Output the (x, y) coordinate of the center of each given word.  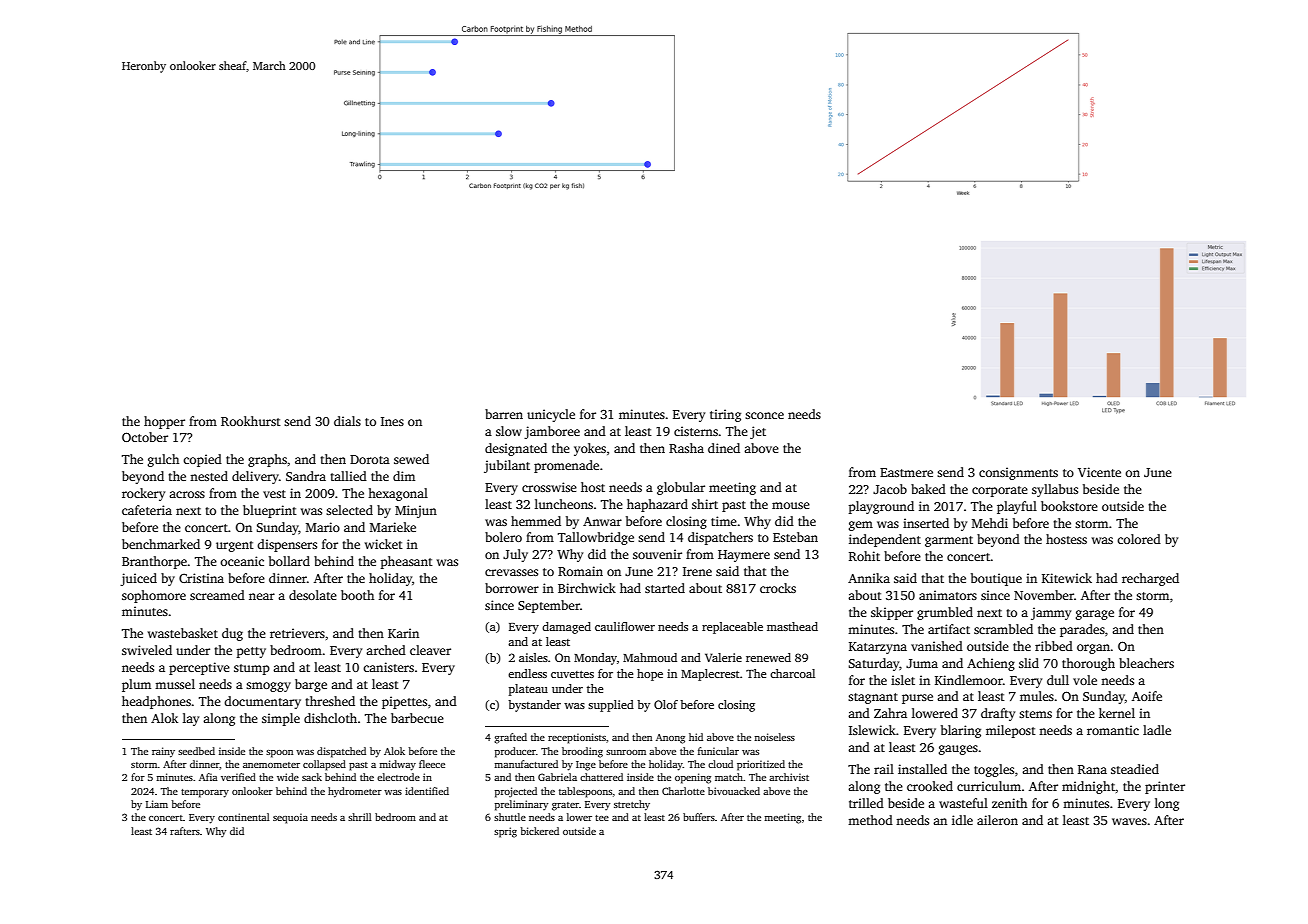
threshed (330, 701)
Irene (697, 571)
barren (504, 414)
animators (948, 595)
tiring (725, 415)
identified (427, 791)
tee (602, 818)
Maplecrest (710, 675)
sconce (764, 415)
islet (903, 680)
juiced (138, 579)
